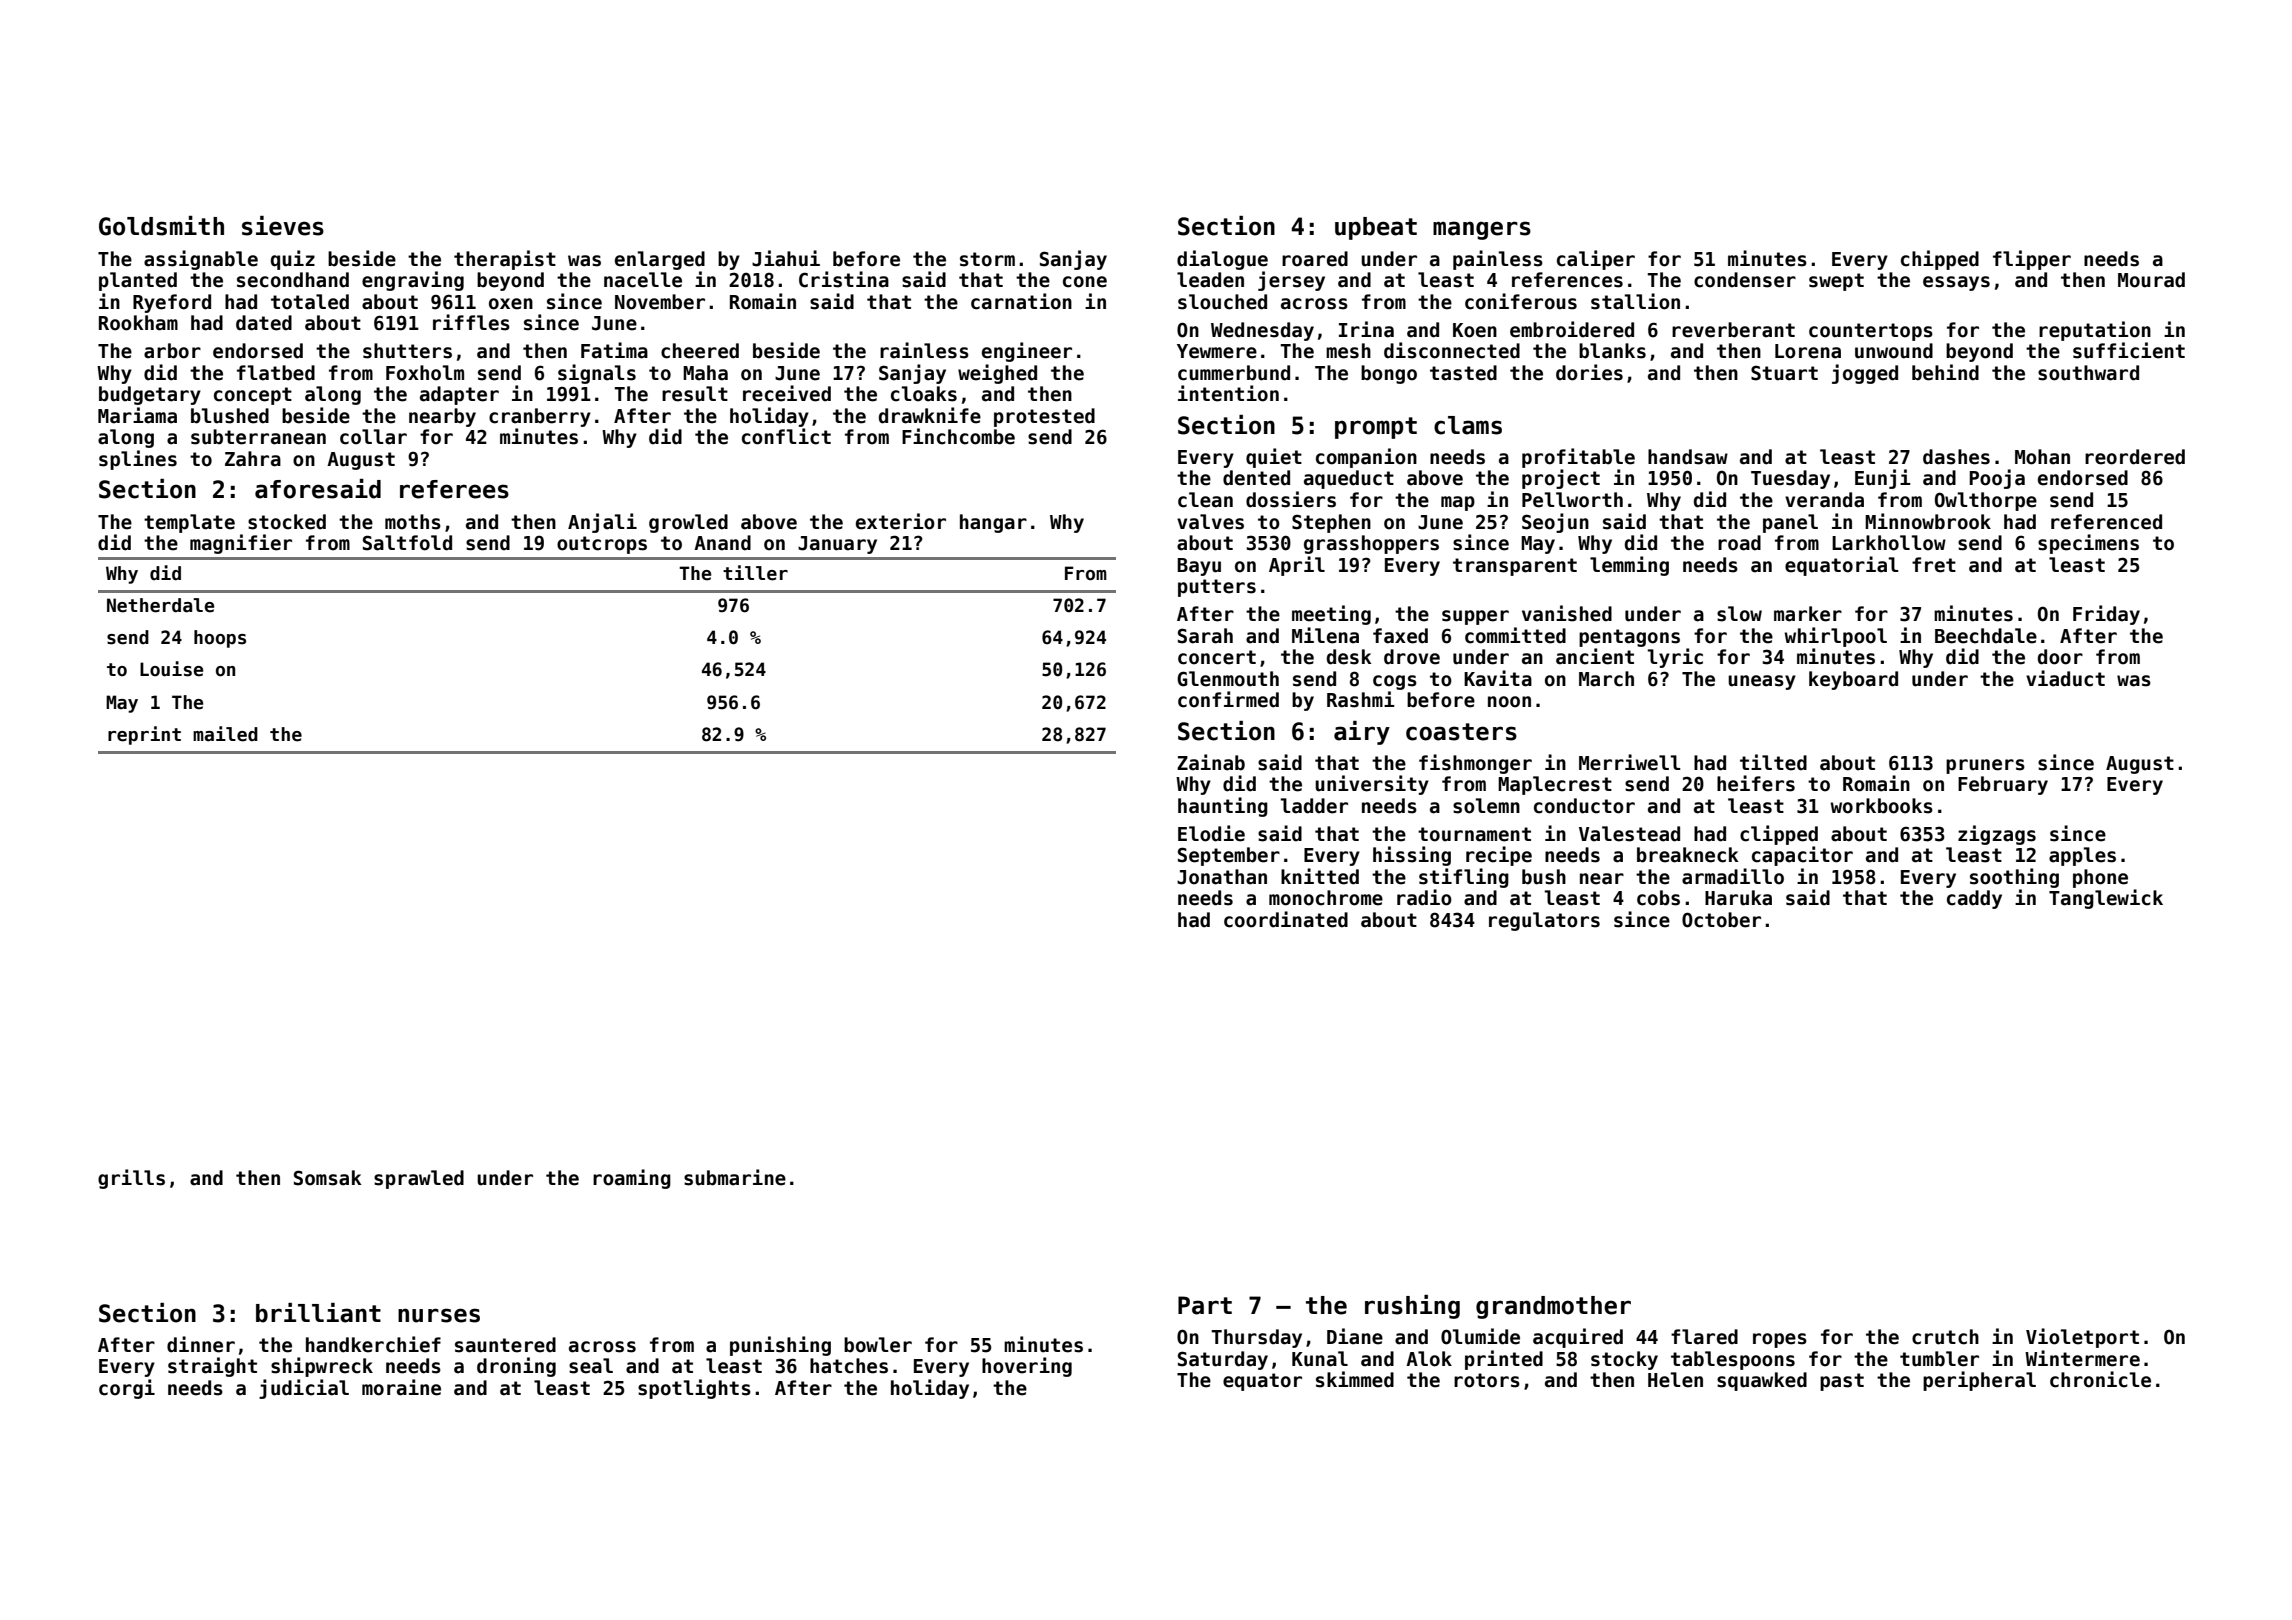 The width and height of the page is (2292, 1620). I want to click on growled, so click(688, 523).
